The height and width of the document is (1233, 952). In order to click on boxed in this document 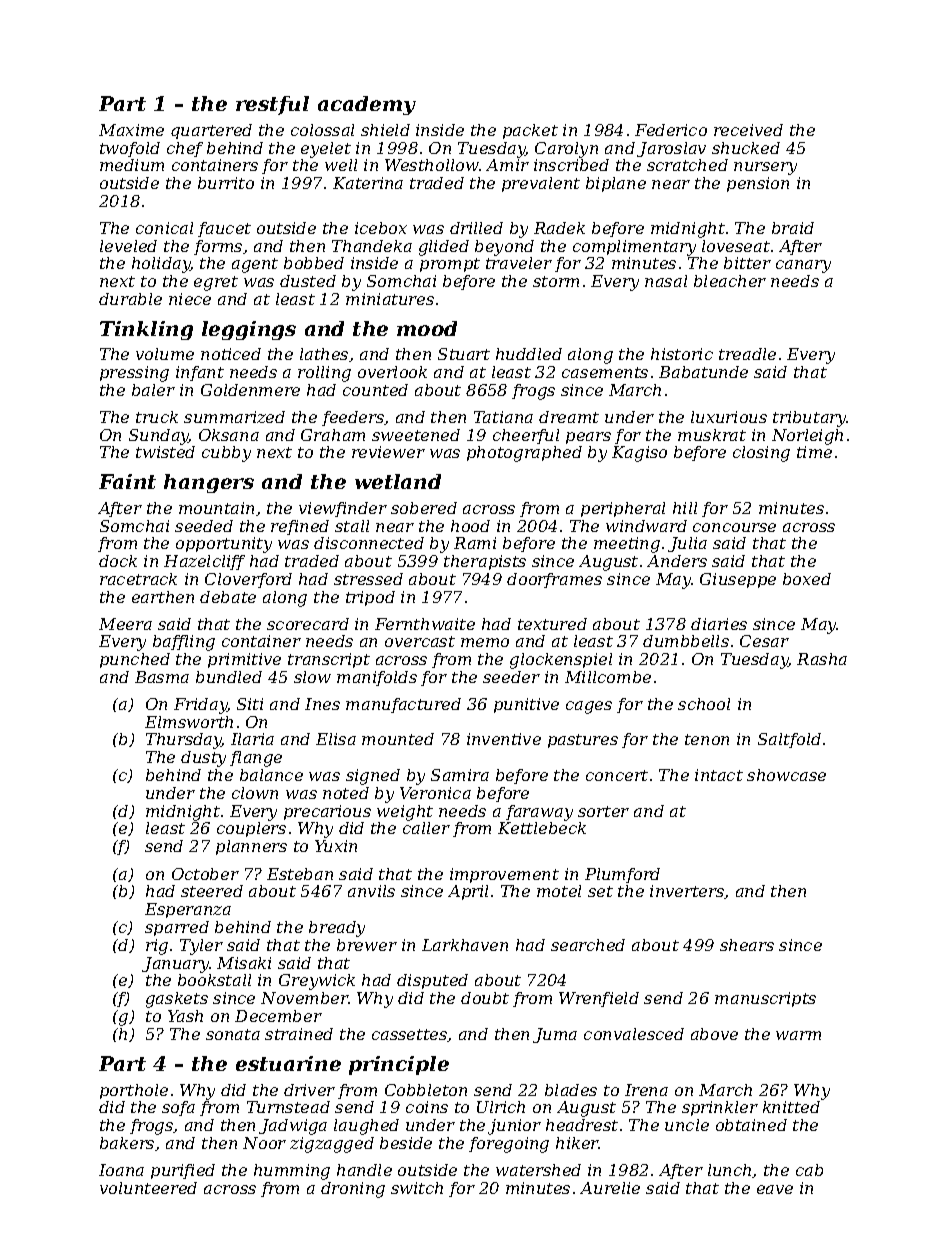, I will do `click(807, 579)`.
